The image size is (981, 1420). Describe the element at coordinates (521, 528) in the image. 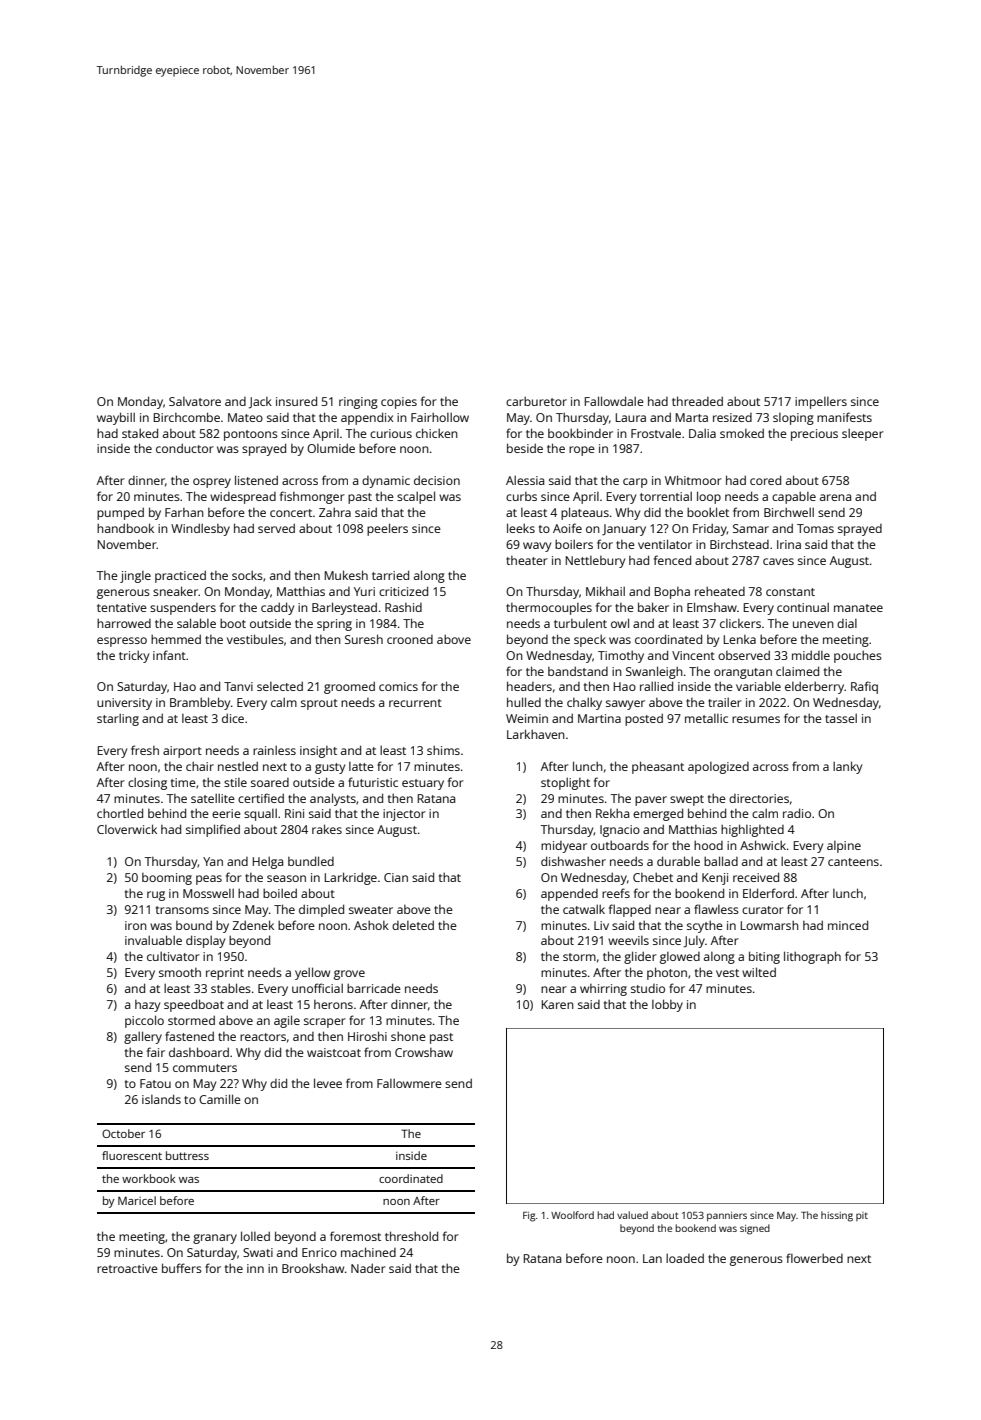

I see `leeks` at that location.
